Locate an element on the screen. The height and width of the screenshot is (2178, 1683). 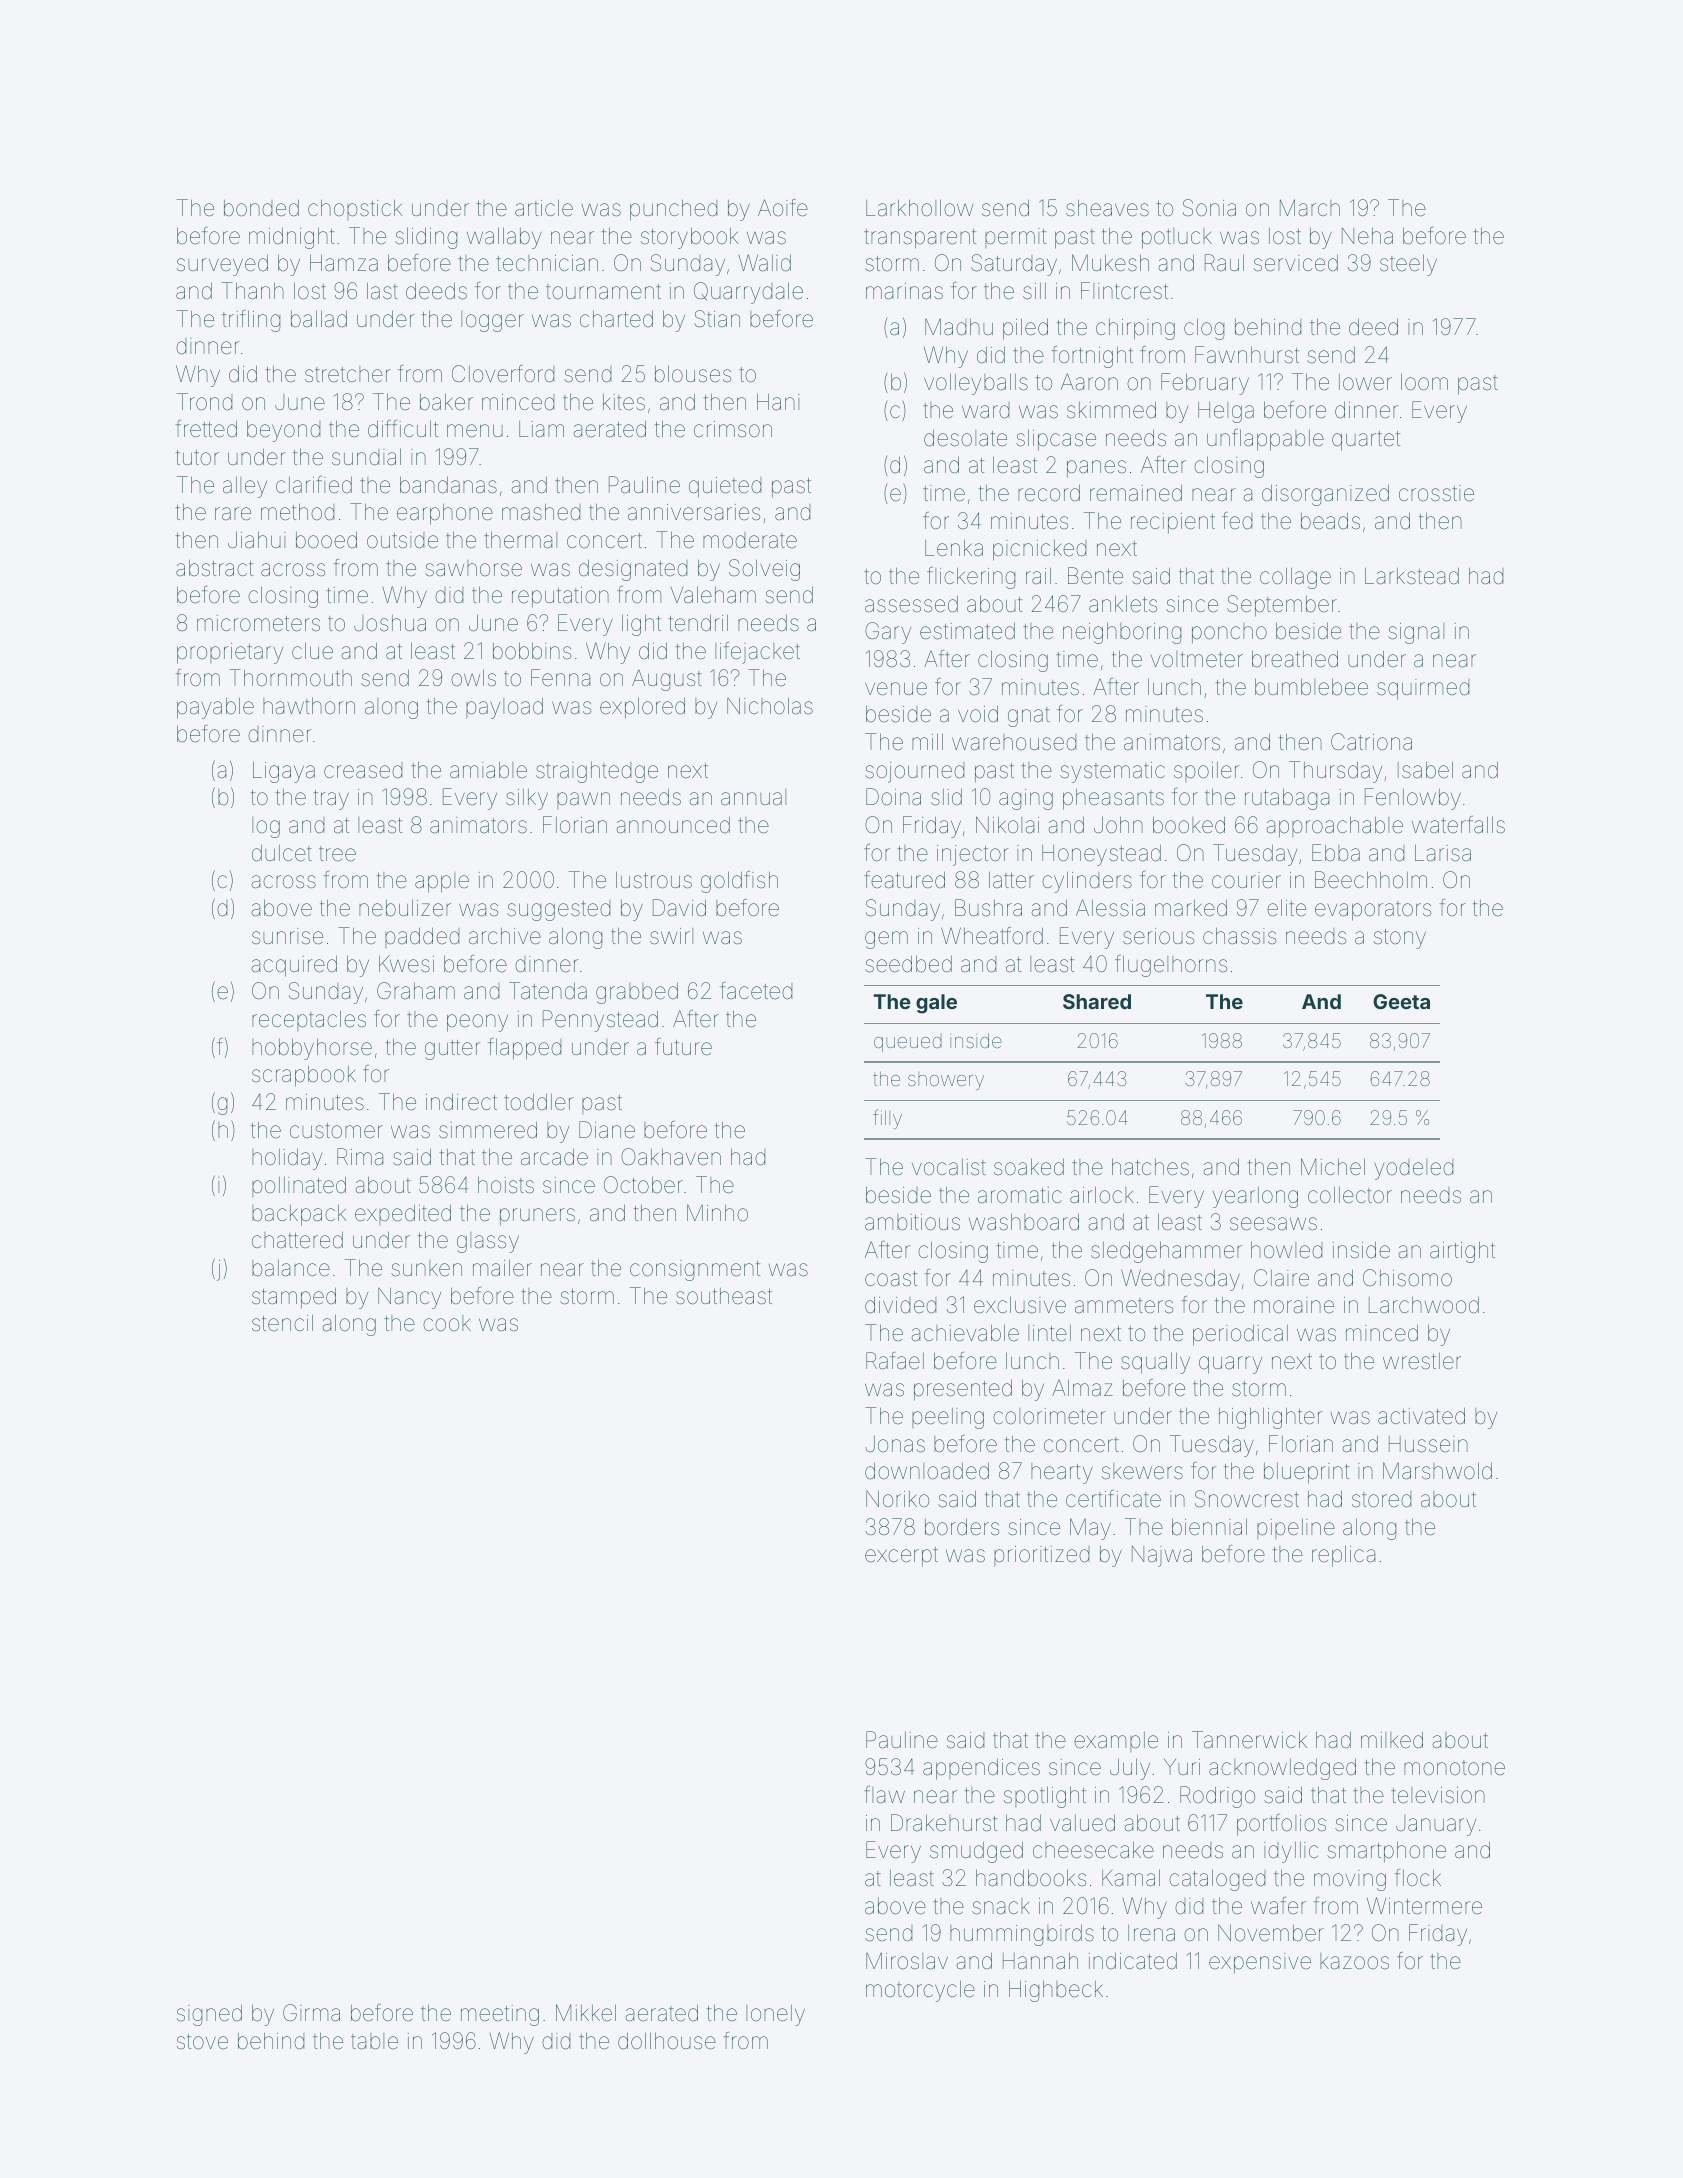
lifejacket is located at coordinates (757, 653).
